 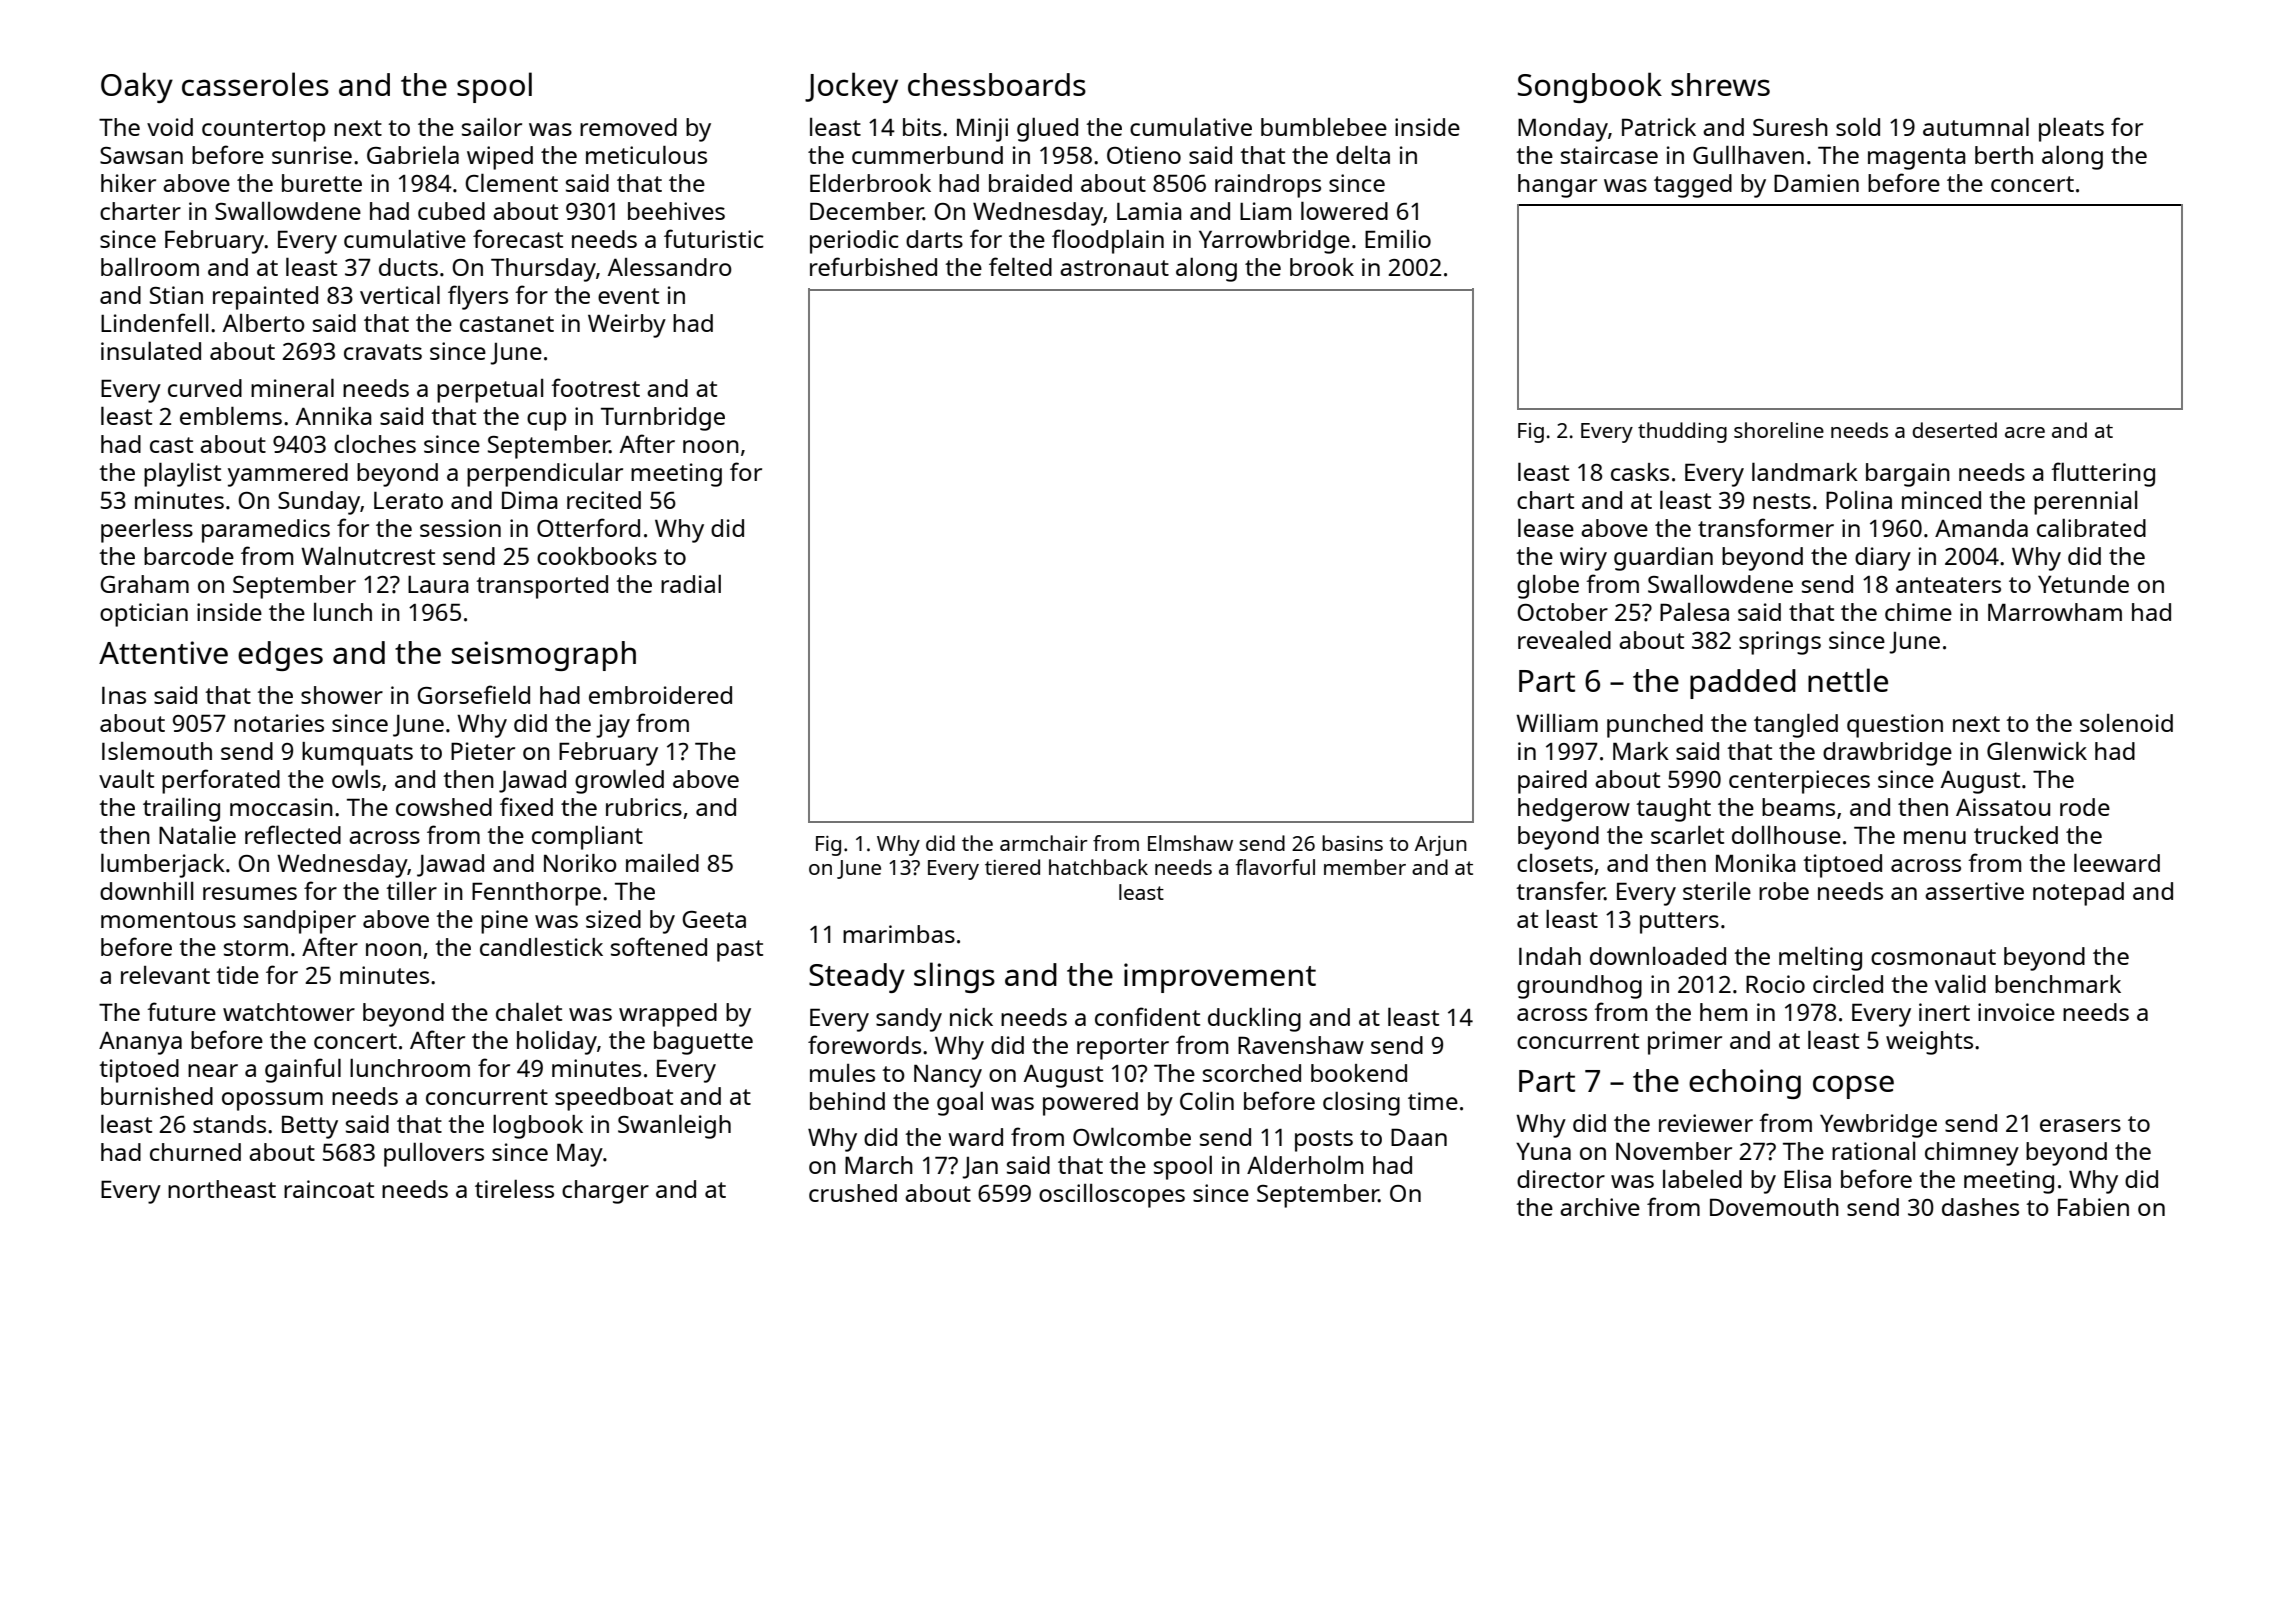 What do you see at coordinates (157, 751) in the screenshot?
I see `Islemouth` at bounding box center [157, 751].
